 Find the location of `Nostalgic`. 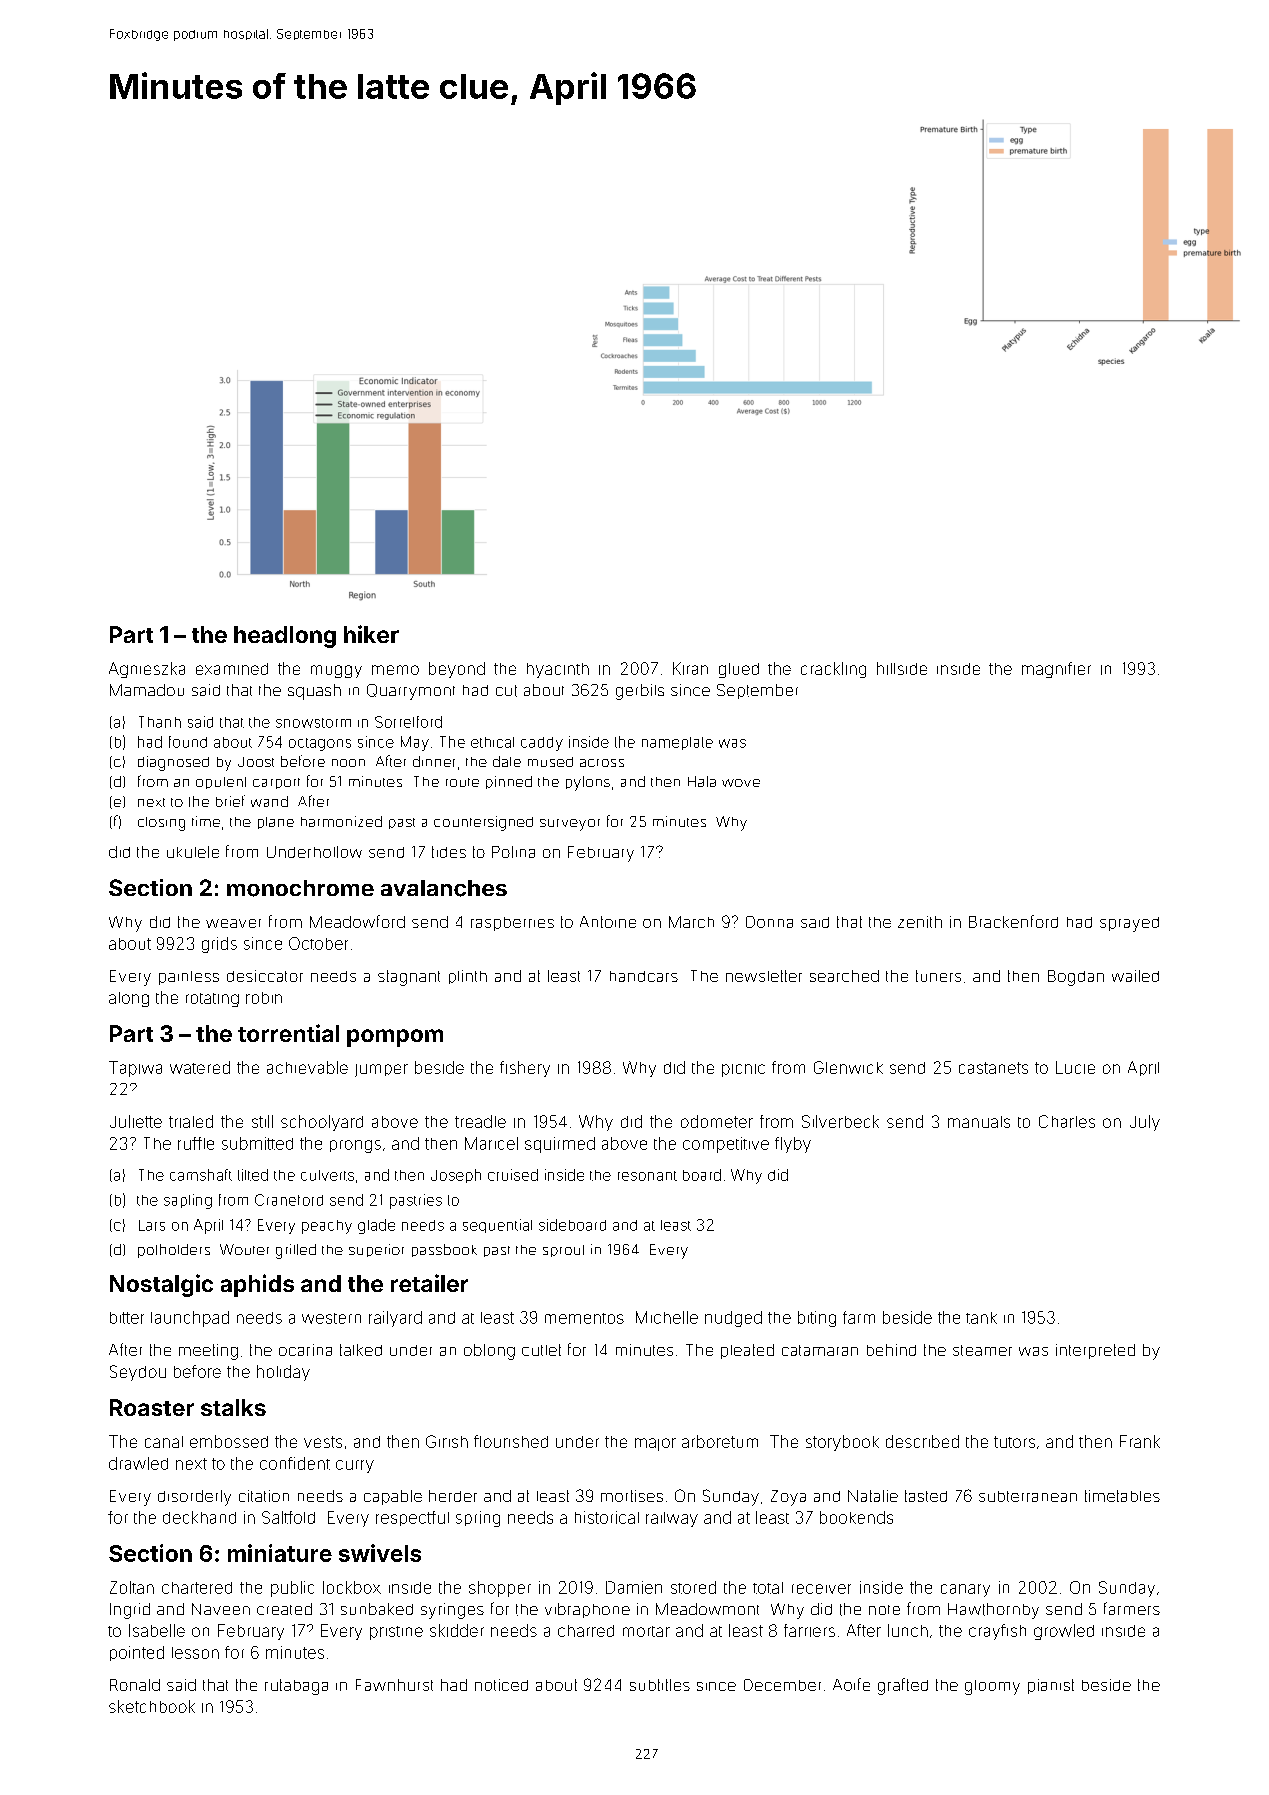

Nostalgic is located at coordinates (161, 1285).
